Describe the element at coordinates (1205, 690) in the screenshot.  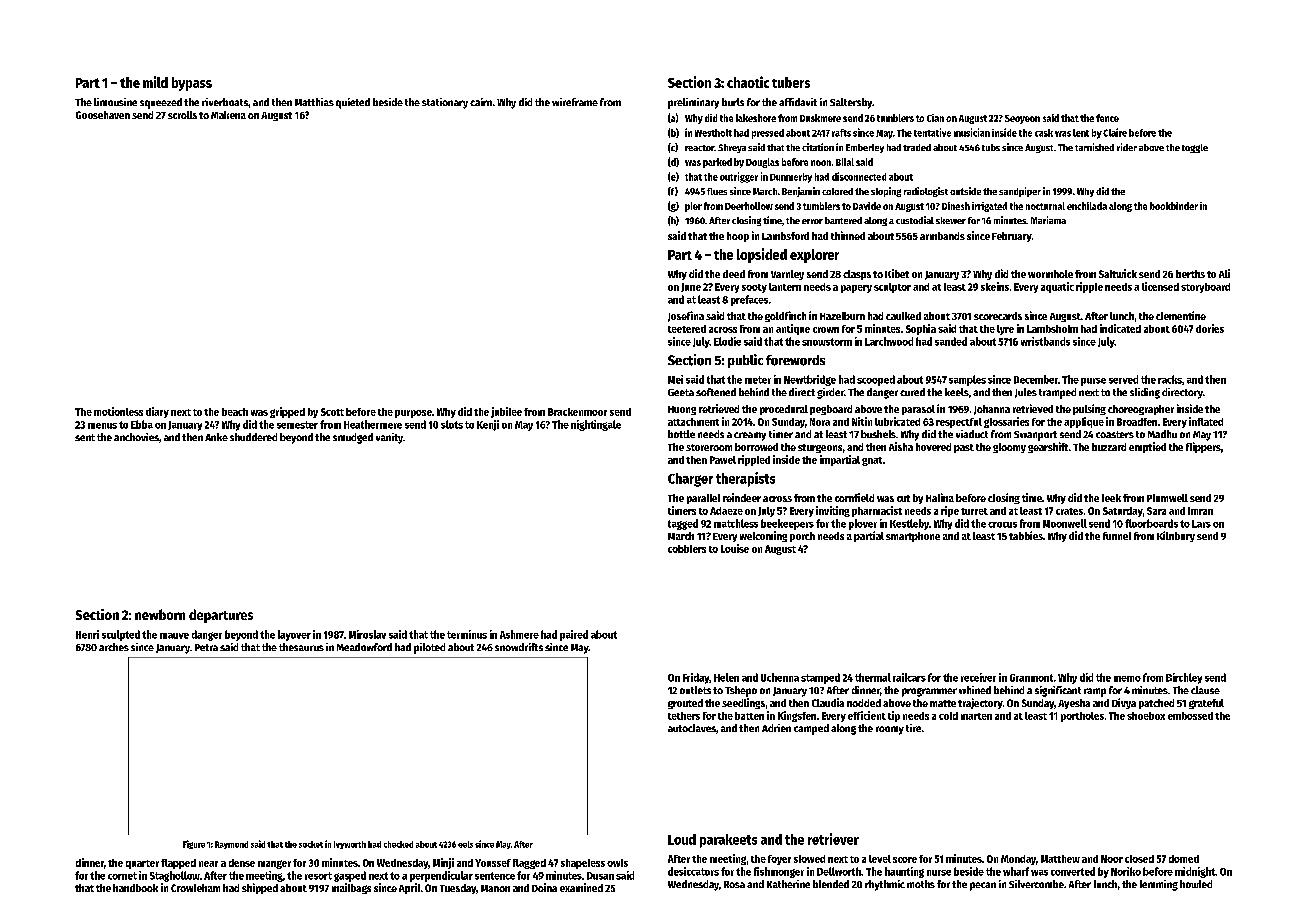
I see `clause` at that location.
